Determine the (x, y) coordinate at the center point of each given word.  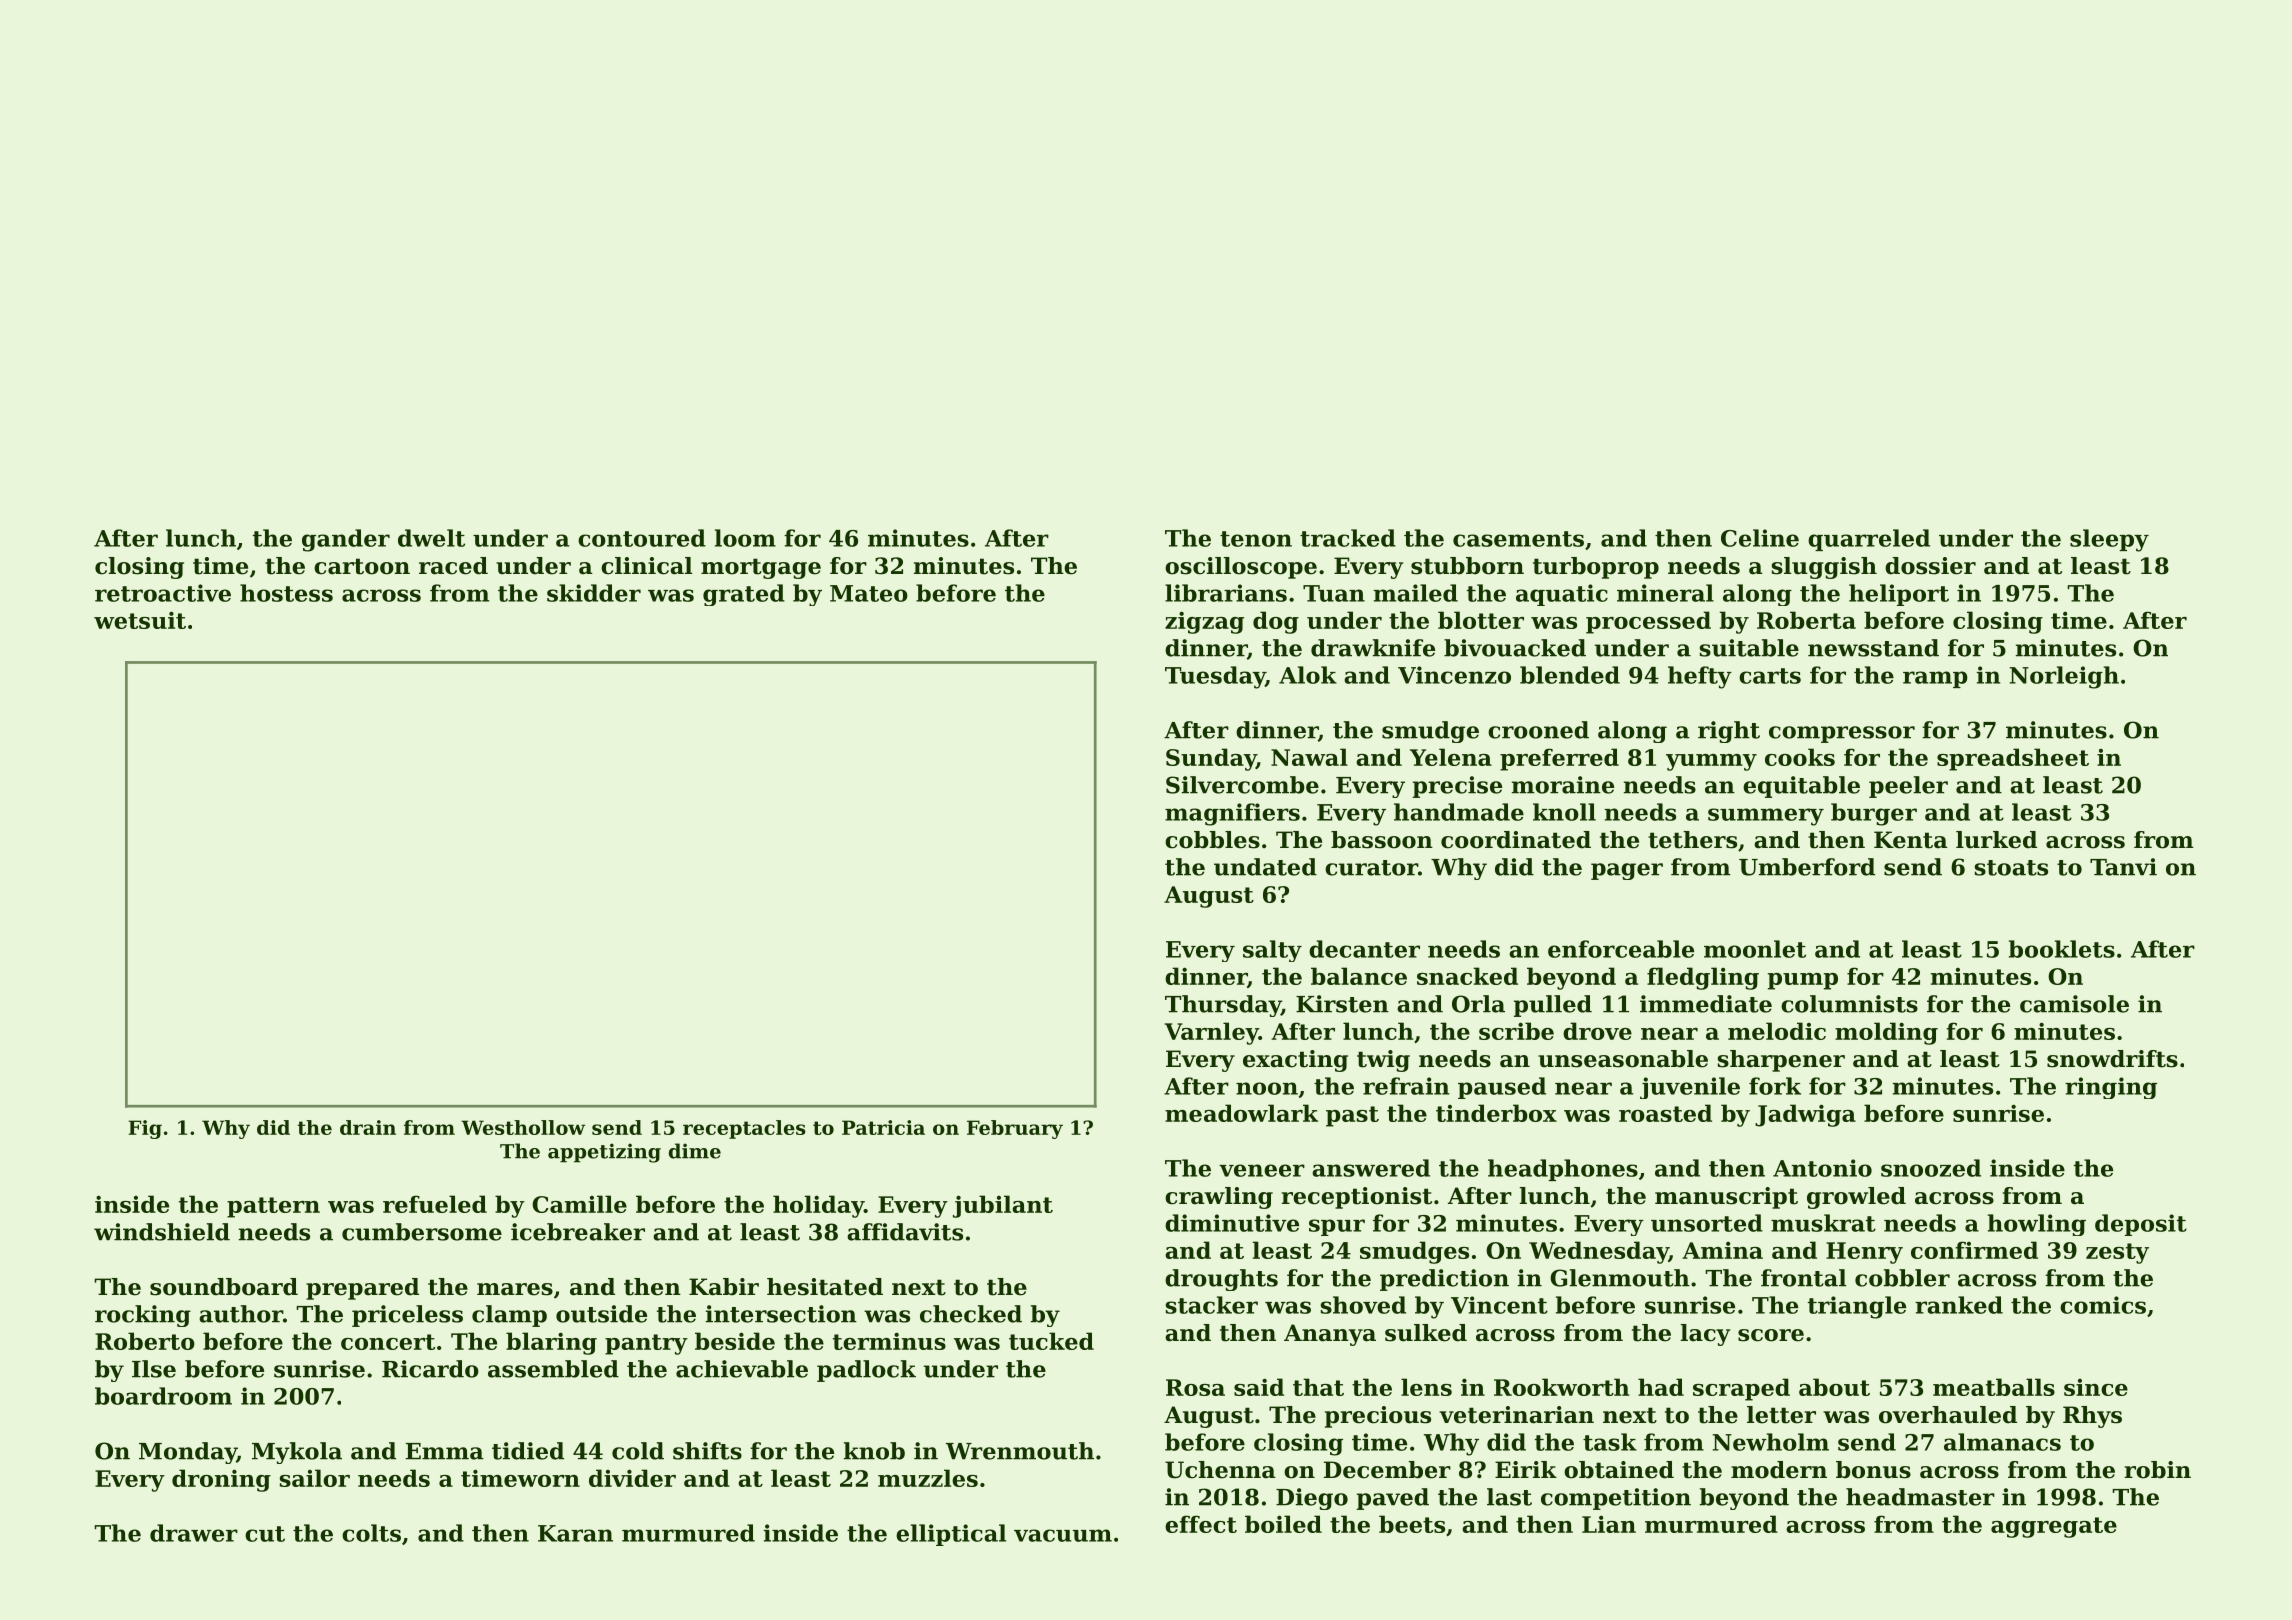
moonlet (1755, 949)
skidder (594, 593)
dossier (1930, 566)
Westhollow (523, 1127)
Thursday (1223, 1006)
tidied (528, 1451)
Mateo (869, 593)
